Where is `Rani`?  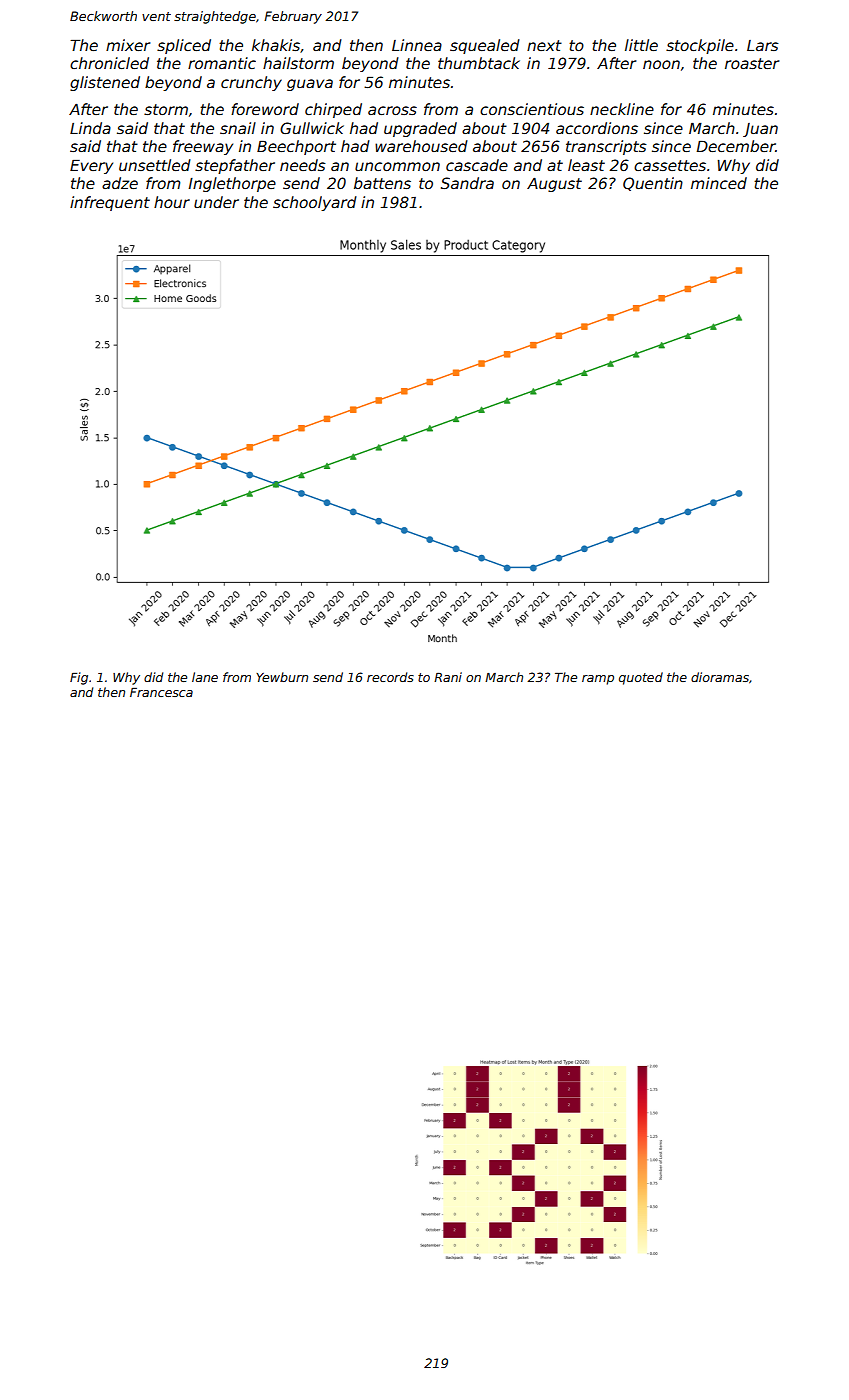 Rani is located at coordinates (448, 677).
